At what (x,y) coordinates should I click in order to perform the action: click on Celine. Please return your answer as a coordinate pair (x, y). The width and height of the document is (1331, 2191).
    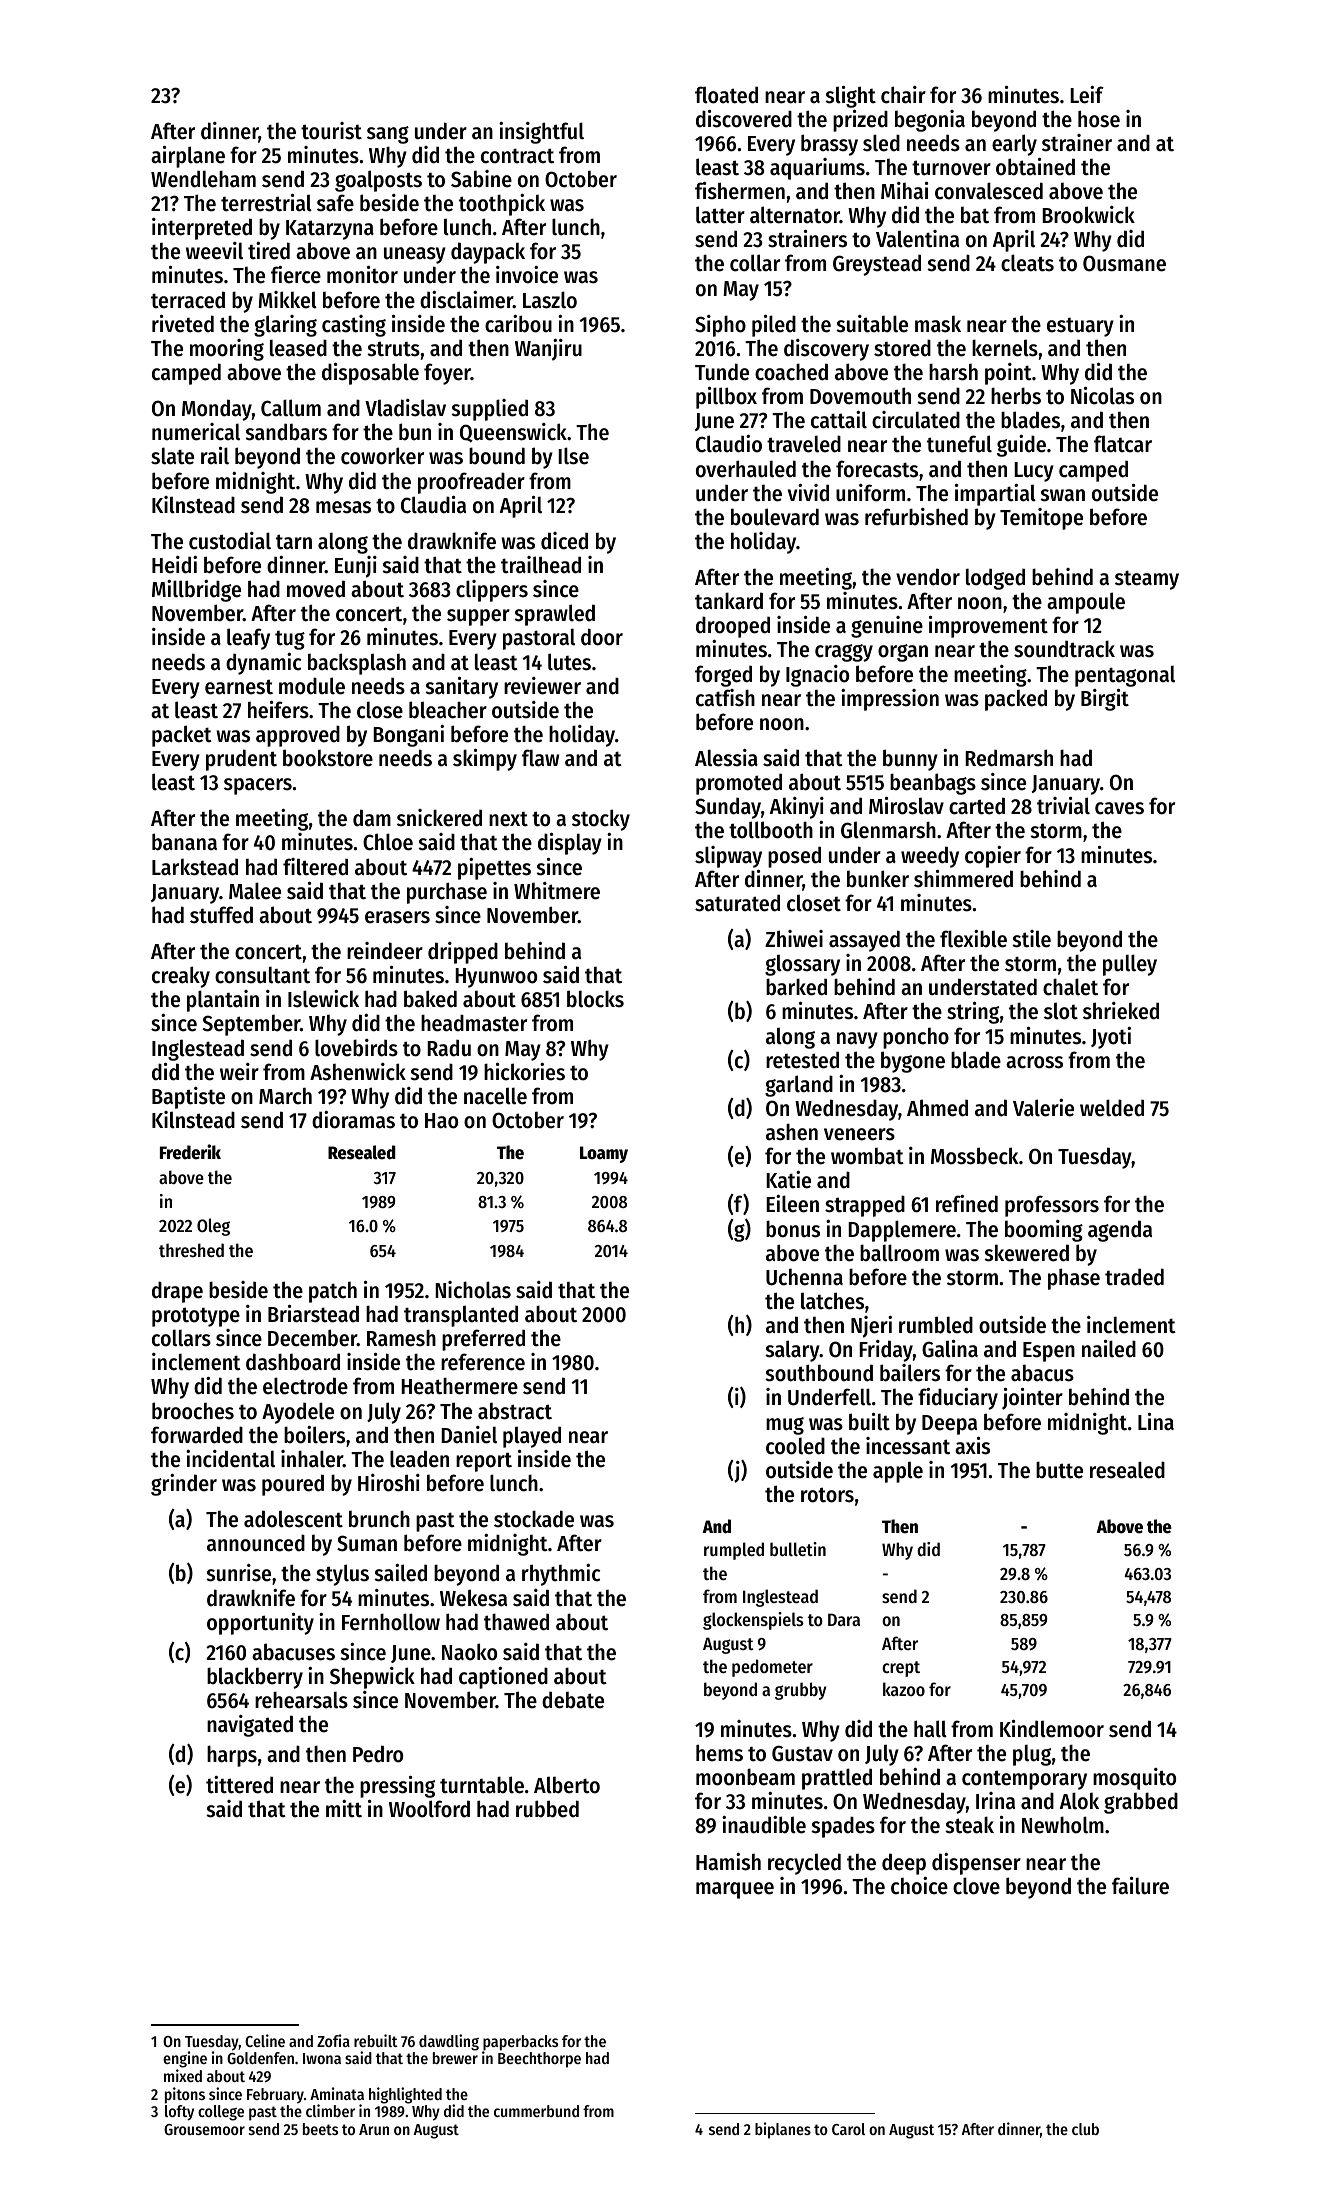
    Looking at the image, I should click on (265, 2040).
